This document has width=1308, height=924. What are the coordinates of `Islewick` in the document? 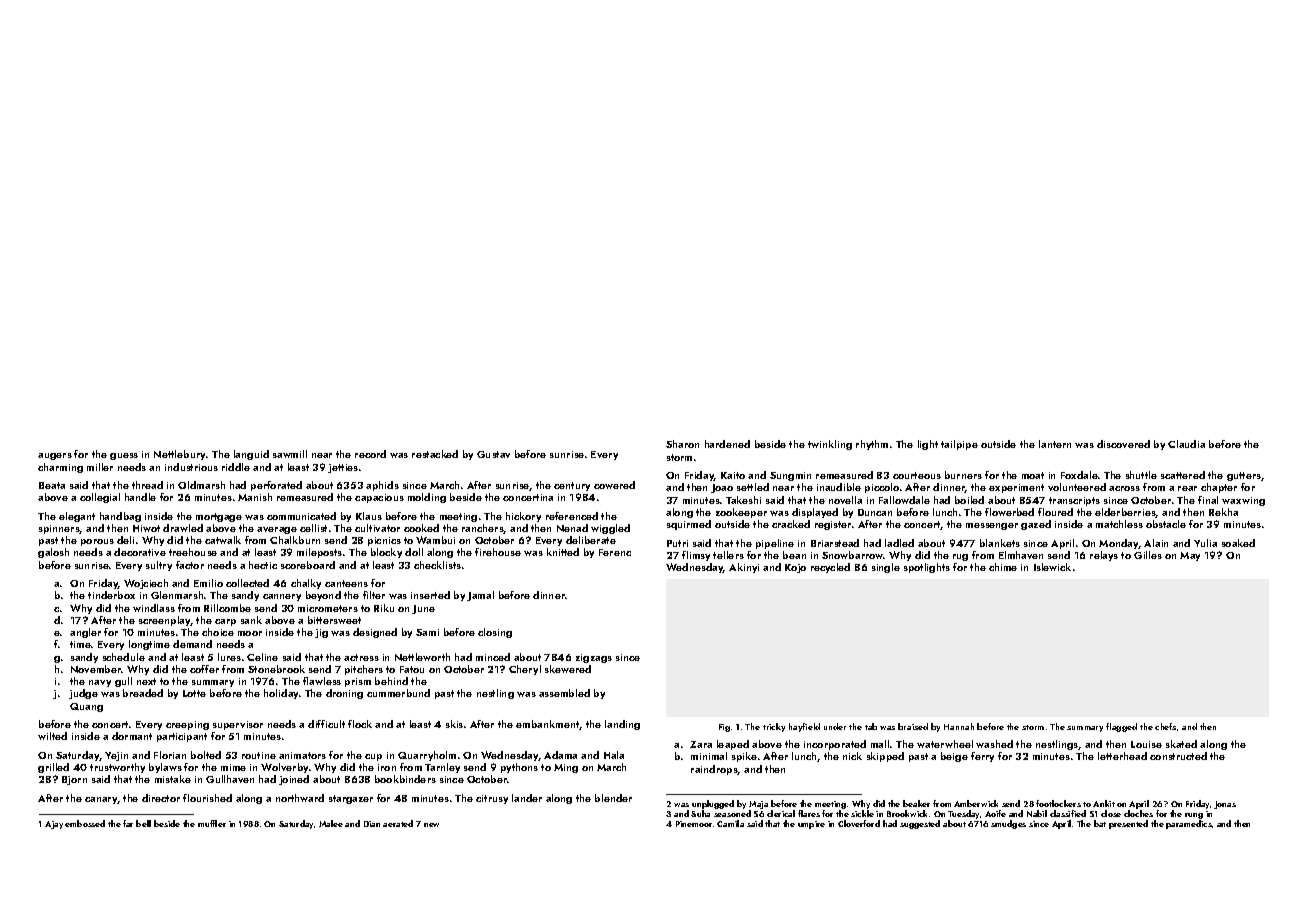 It's located at (1052, 567).
